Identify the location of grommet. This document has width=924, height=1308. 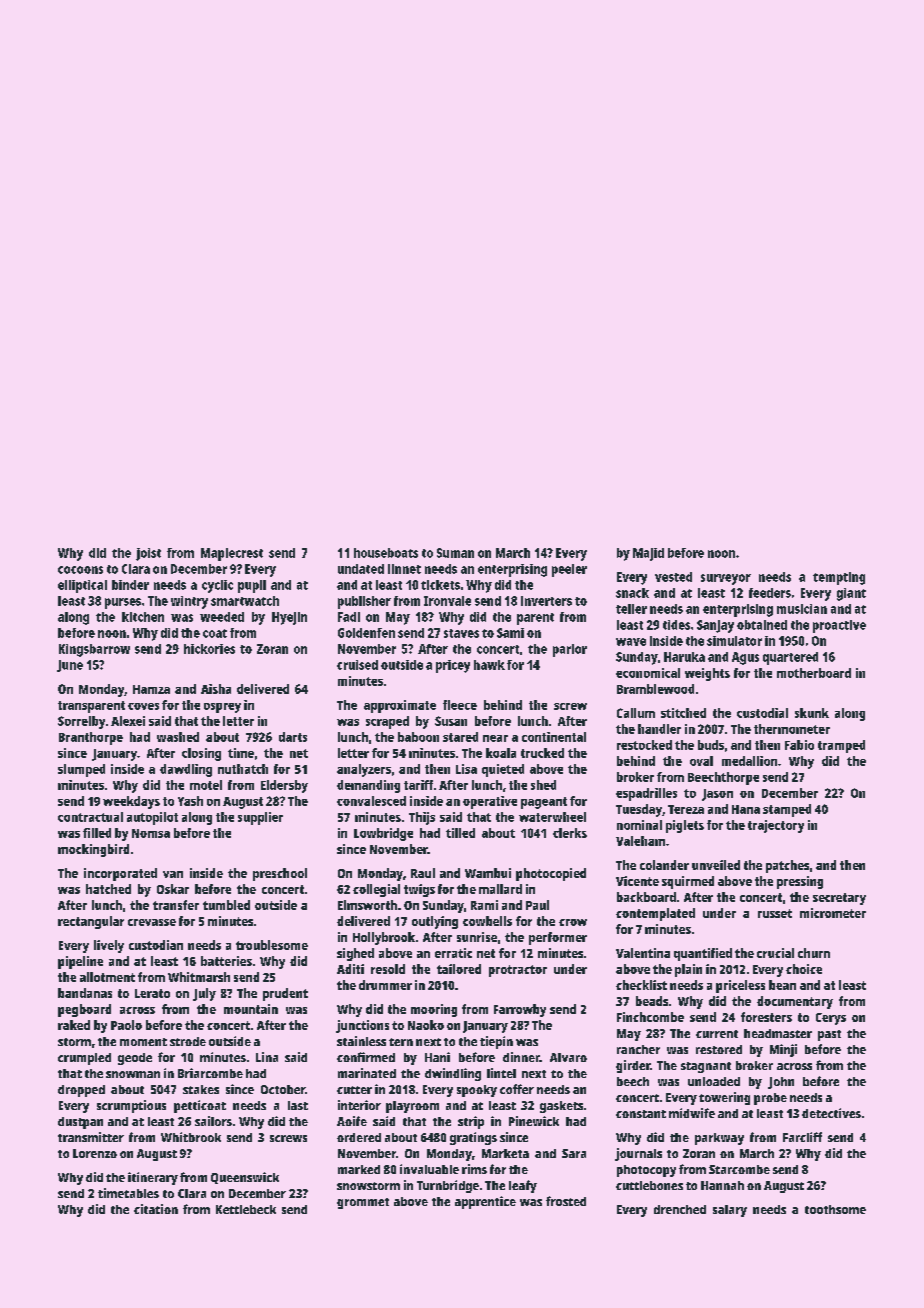
(363, 1203).
